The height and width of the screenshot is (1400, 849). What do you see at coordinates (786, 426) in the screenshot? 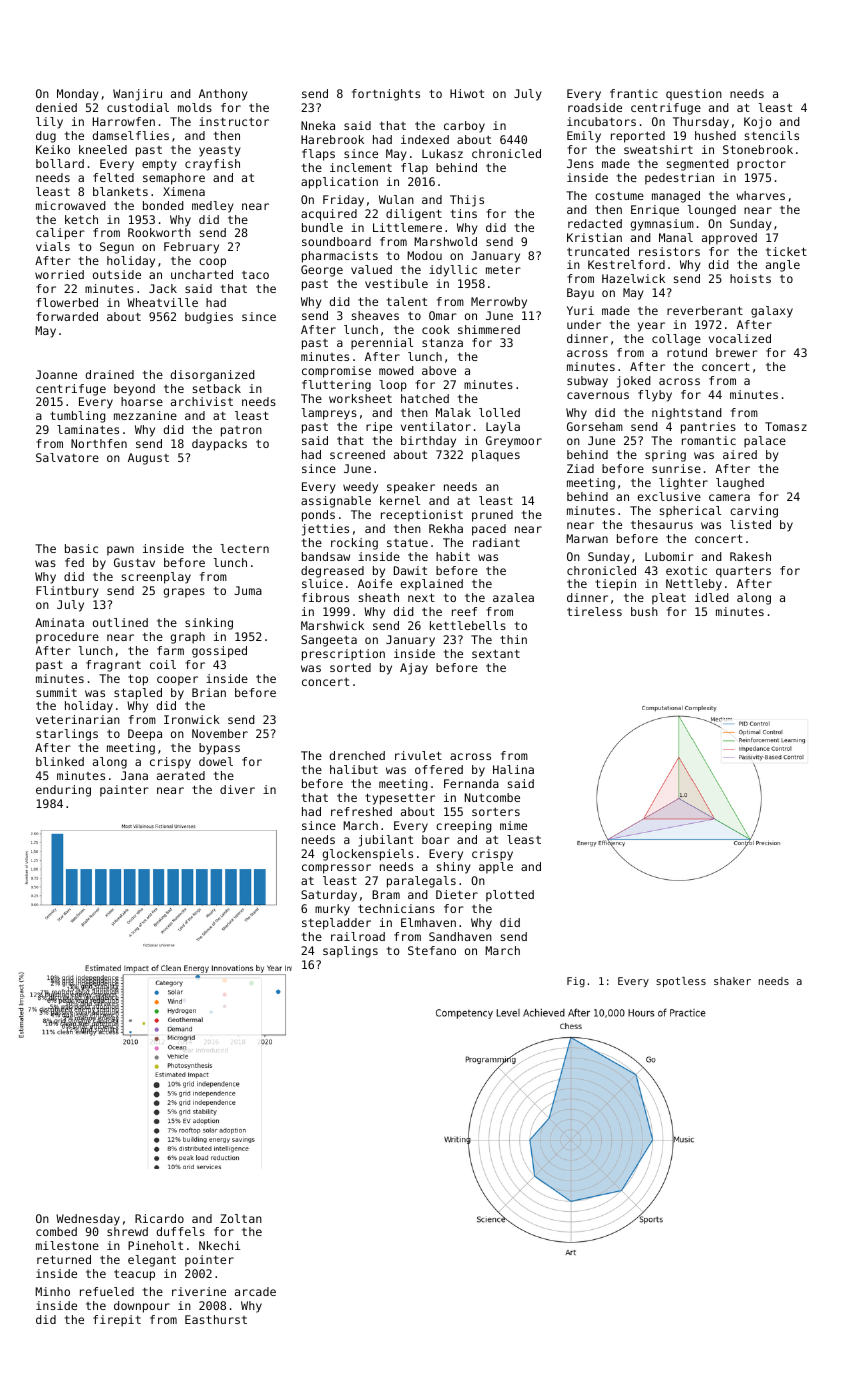
I see `Tomasz` at bounding box center [786, 426].
